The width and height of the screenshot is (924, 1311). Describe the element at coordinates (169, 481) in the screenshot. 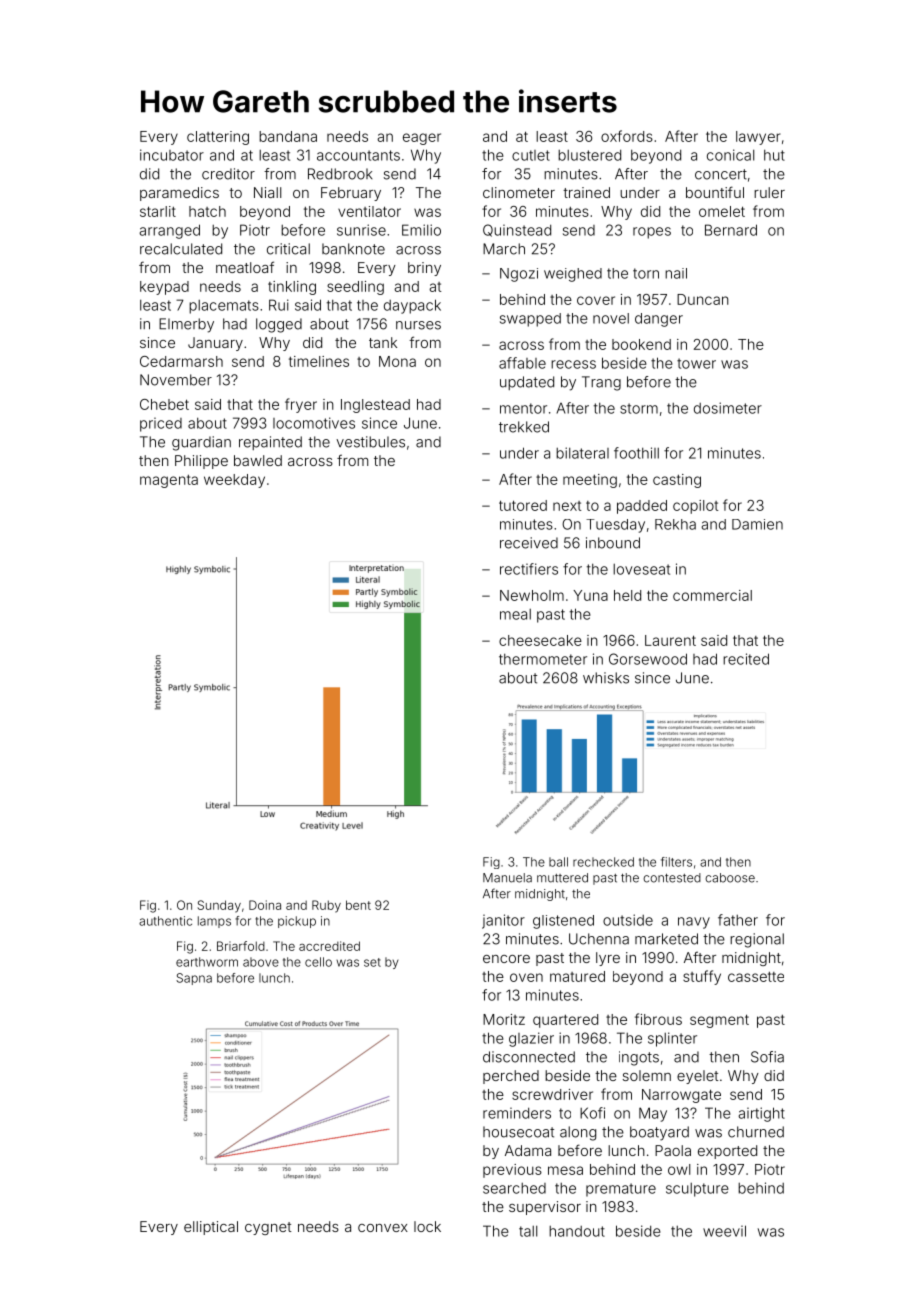

I see `magenta` at that location.
